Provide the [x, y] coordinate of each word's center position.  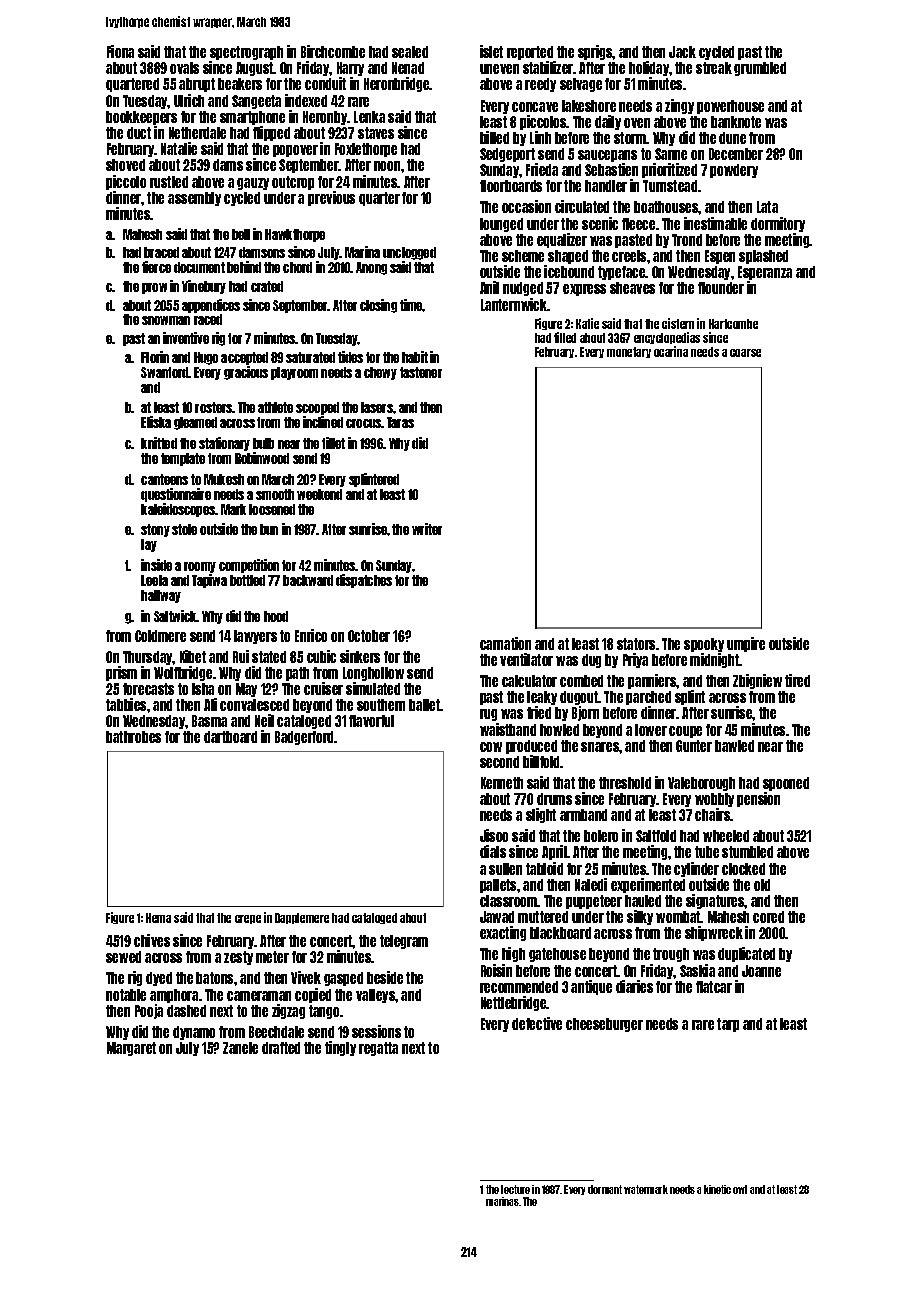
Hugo [206, 358]
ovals [184, 68]
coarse [745, 353]
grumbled [760, 69]
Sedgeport [507, 155]
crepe [248, 919]
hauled [643, 901]
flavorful [371, 721]
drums [554, 799]
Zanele [240, 1048]
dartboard [230, 737]
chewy [380, 373]
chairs [713, 814]
